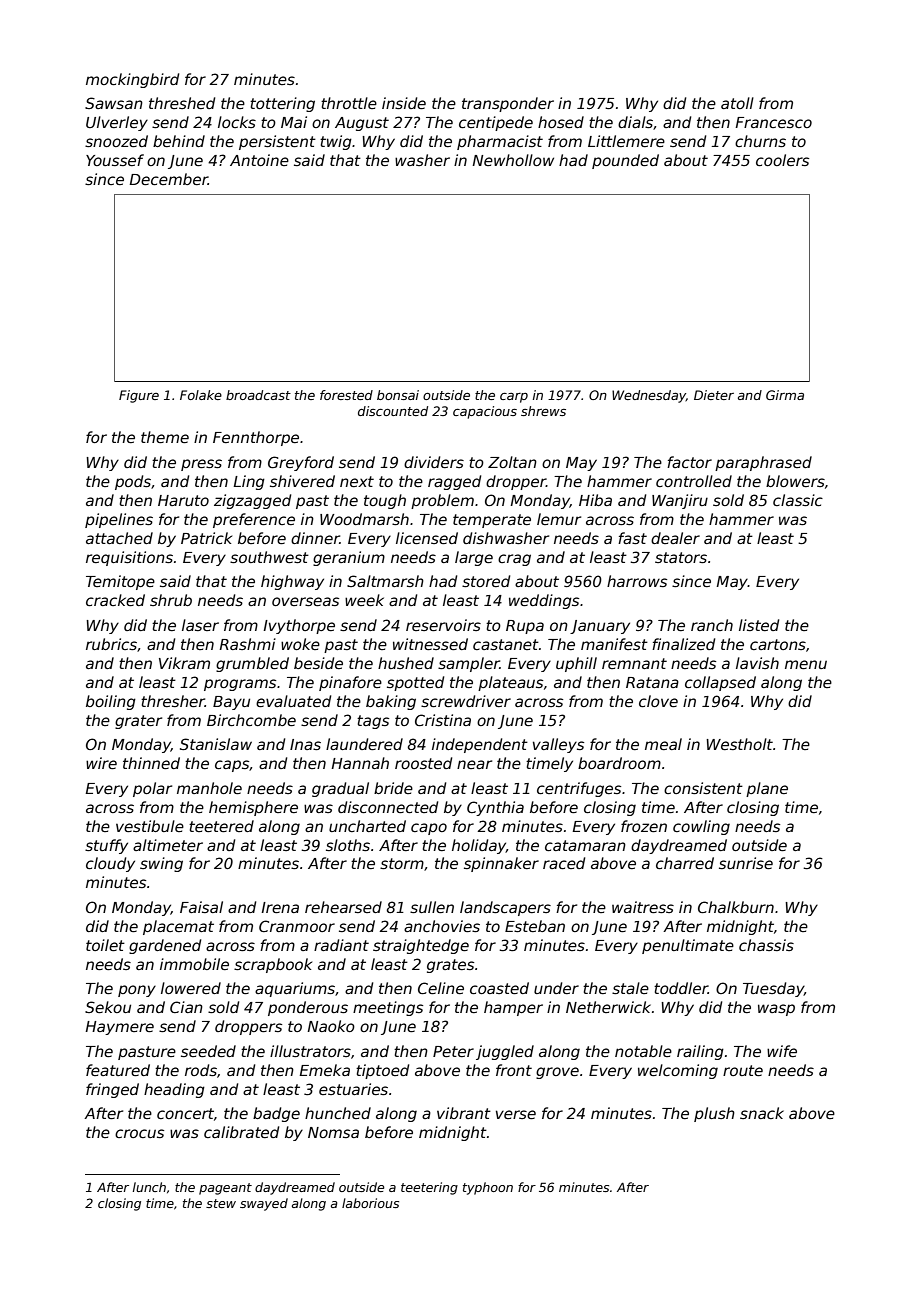  What do you see at coordinates (649, 396) in the image?
I see `Wednesday` at bounding box center [649, 396].
